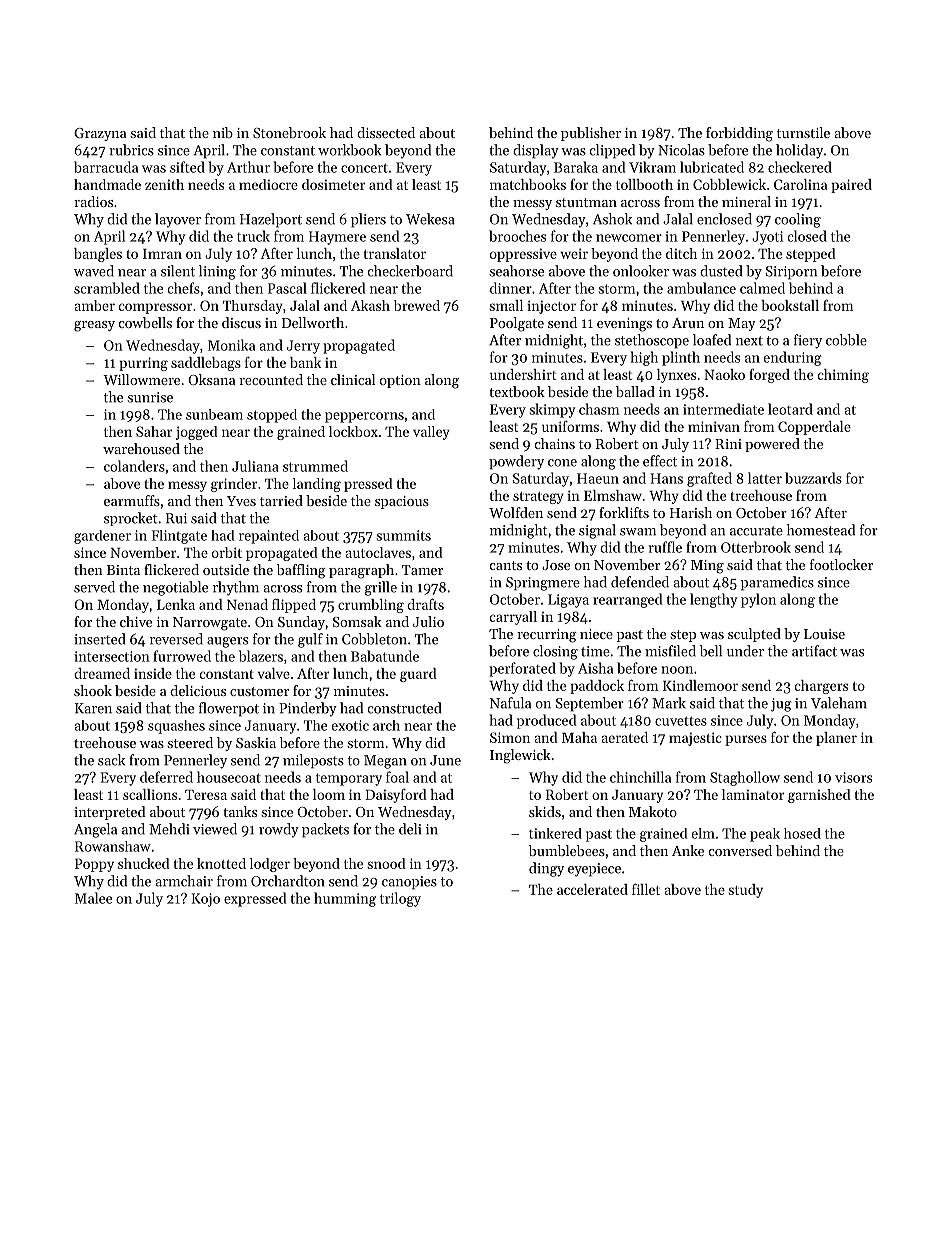  I want to click on Jyoti, so click(767, 238).
